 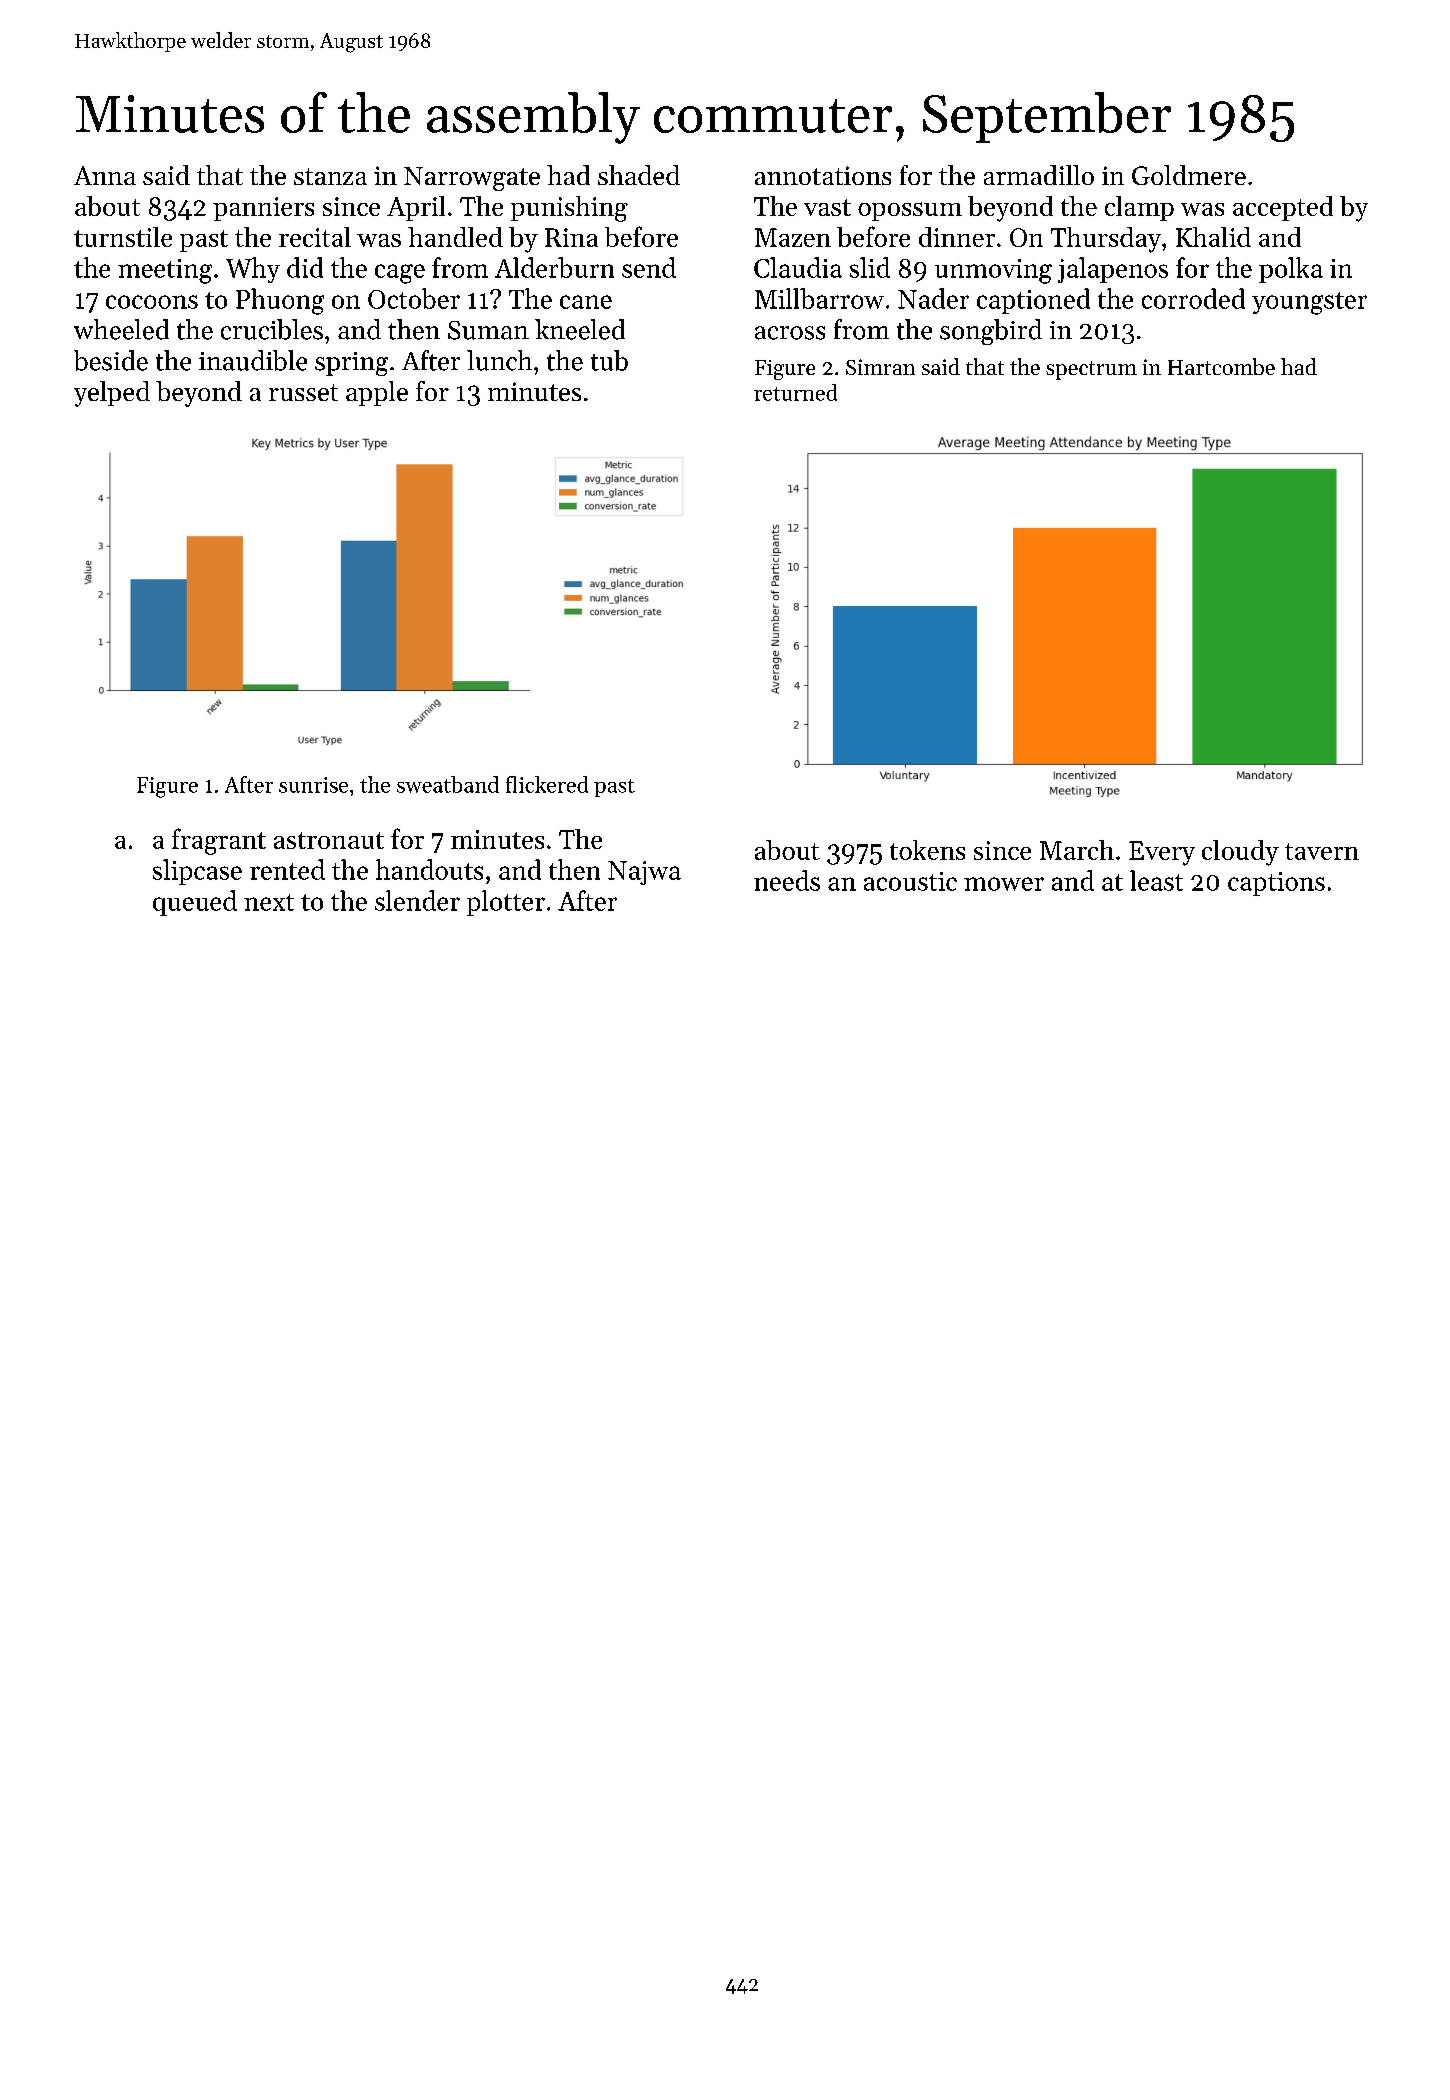 What do you see at coordinates (1162, 853) in the page?
I see `Every` at bounding box center [1162, 853].
